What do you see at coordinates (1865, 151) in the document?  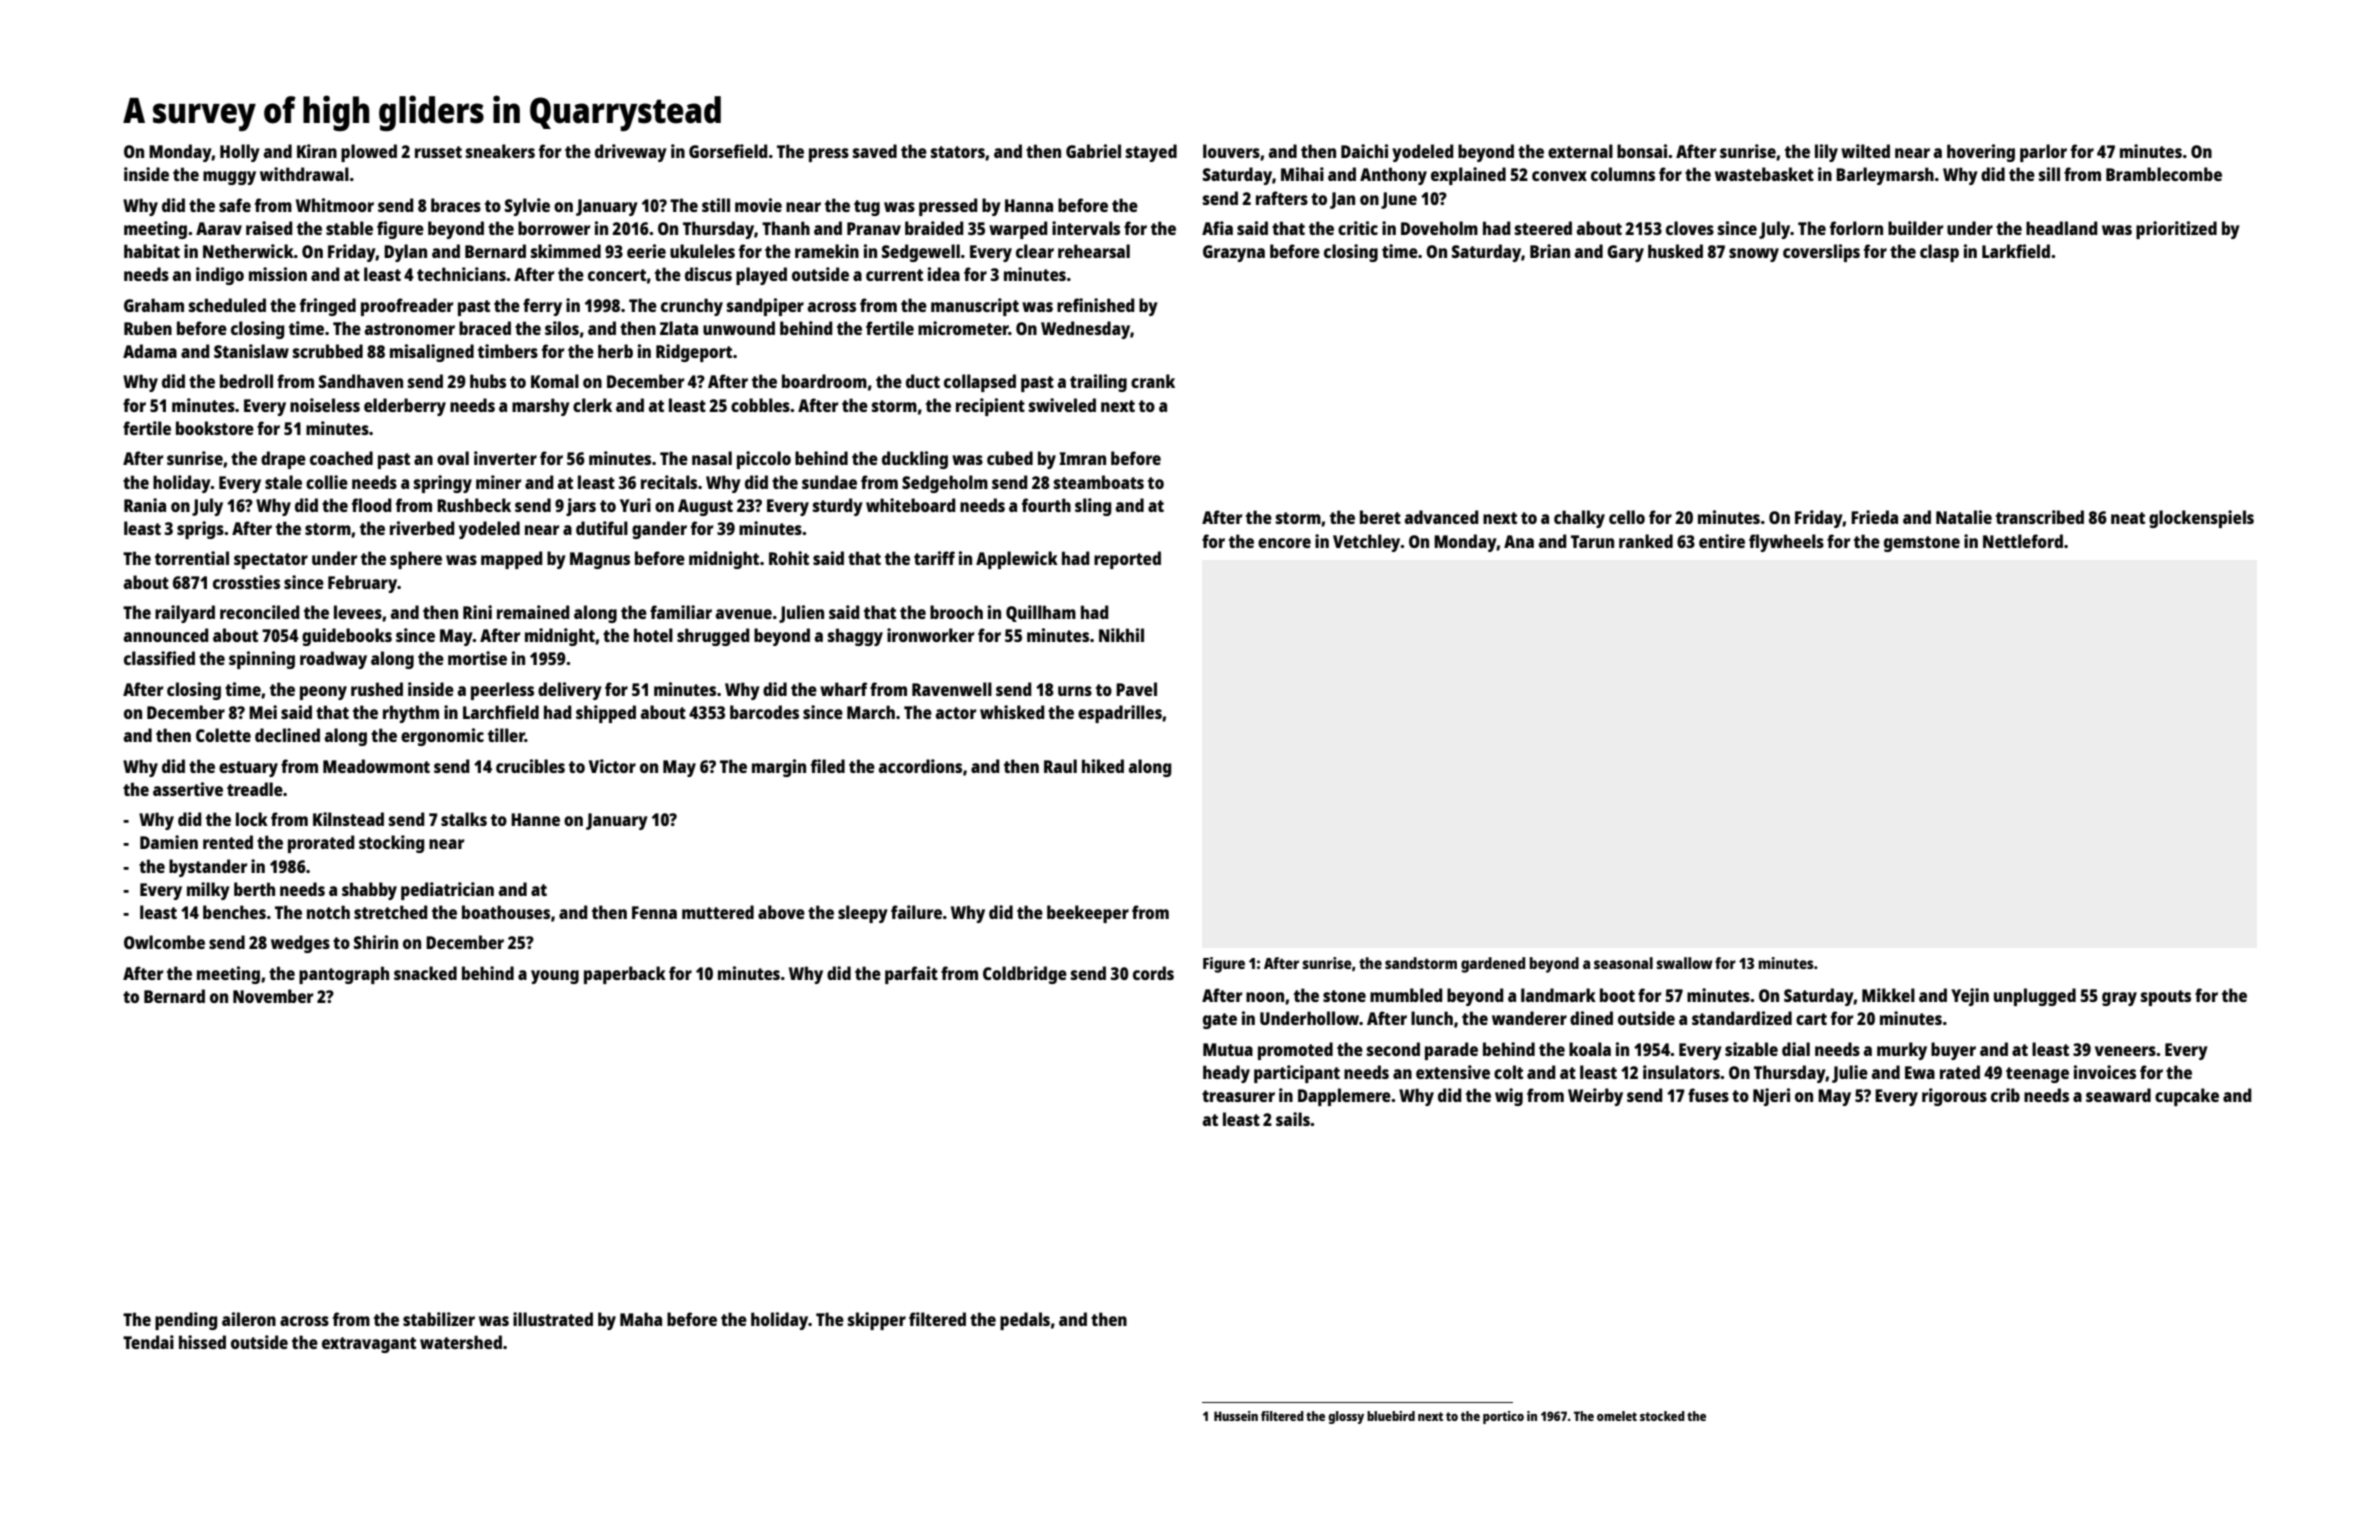 I see `wilted` at bounding box center [1865, 151].
